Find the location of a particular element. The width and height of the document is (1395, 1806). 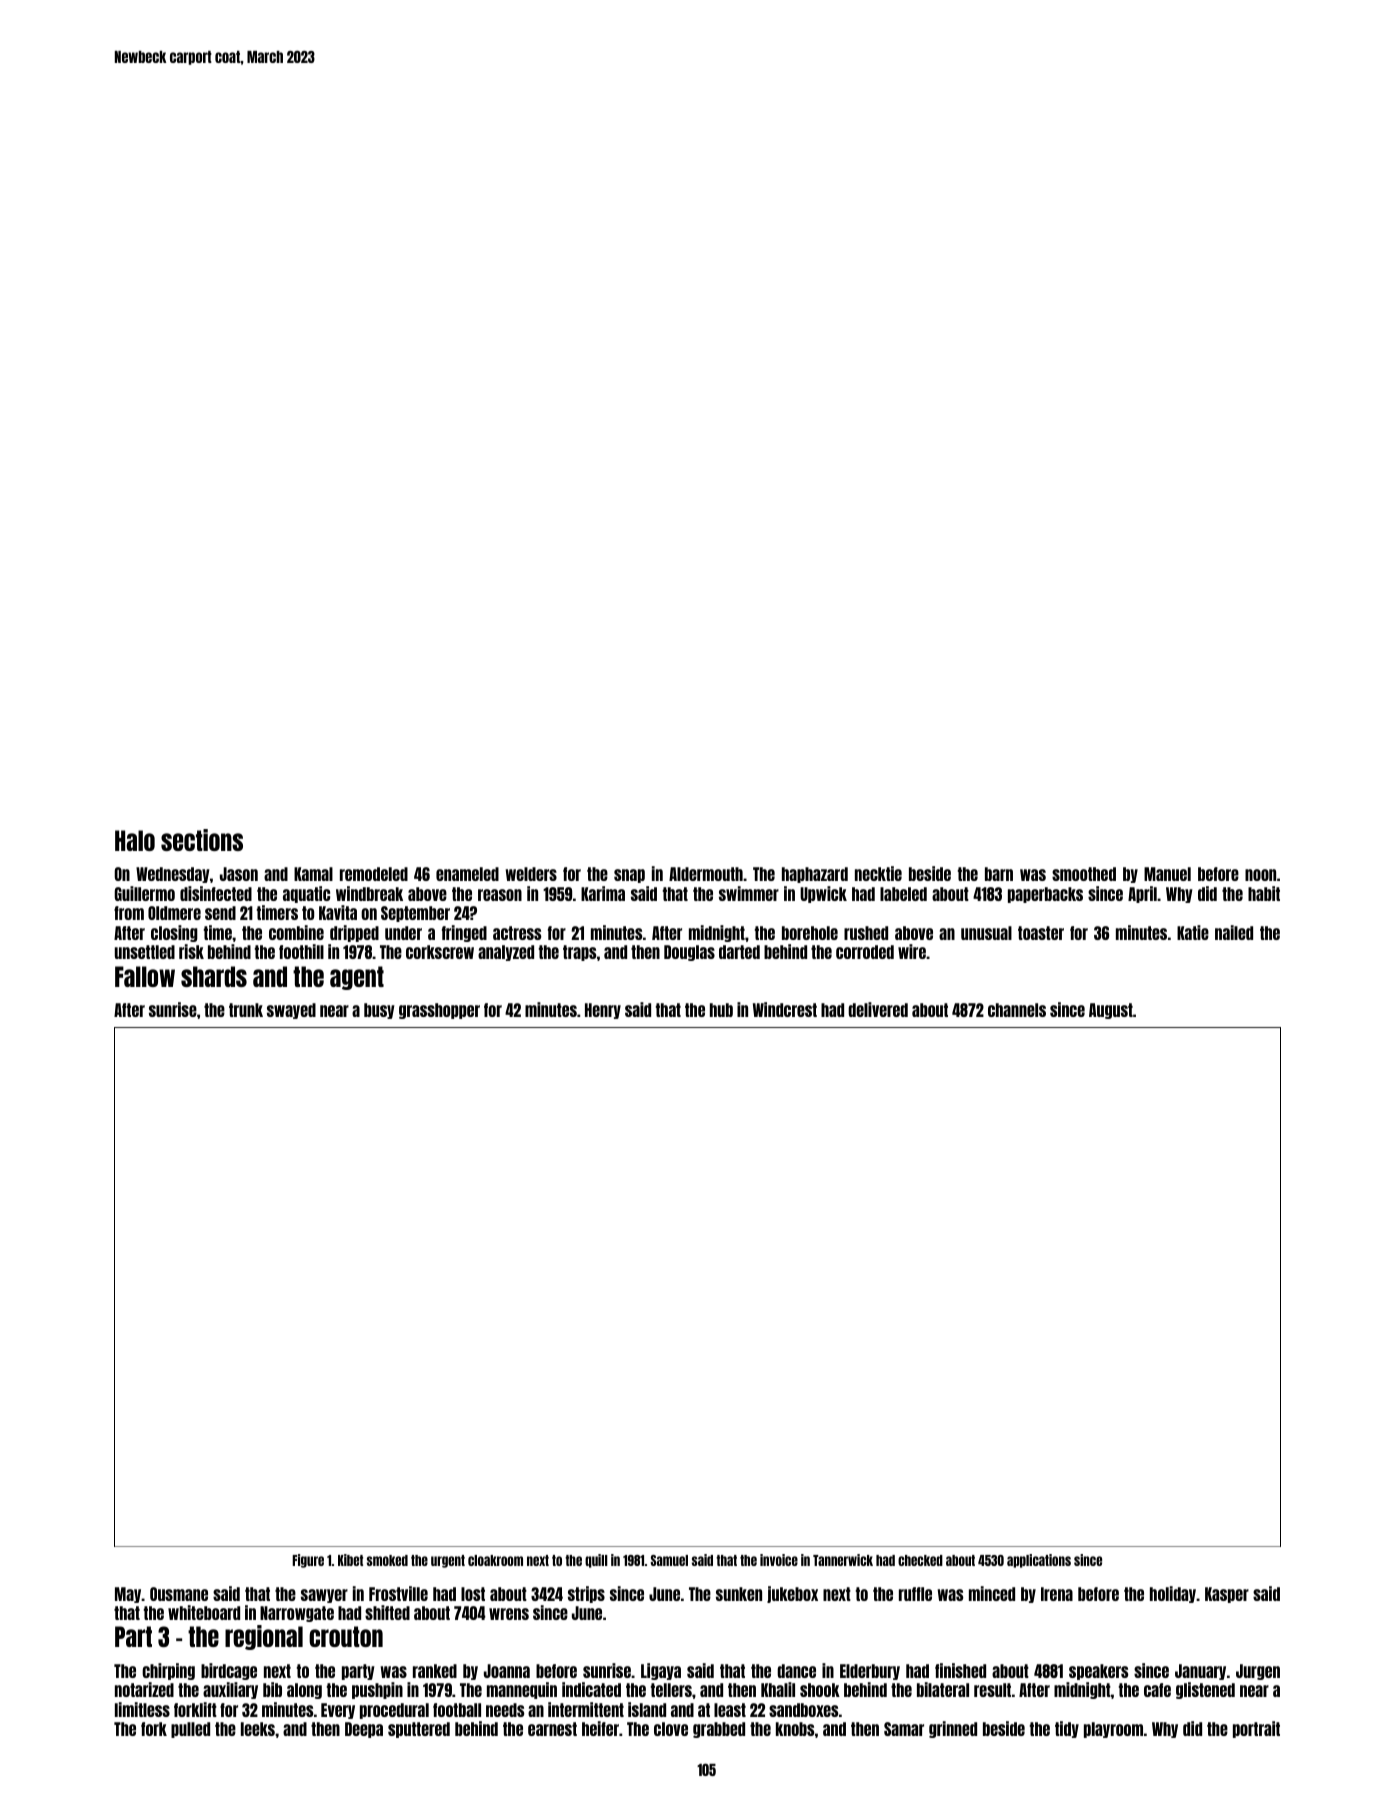

channels is located at coordinates (1017, 1010).
